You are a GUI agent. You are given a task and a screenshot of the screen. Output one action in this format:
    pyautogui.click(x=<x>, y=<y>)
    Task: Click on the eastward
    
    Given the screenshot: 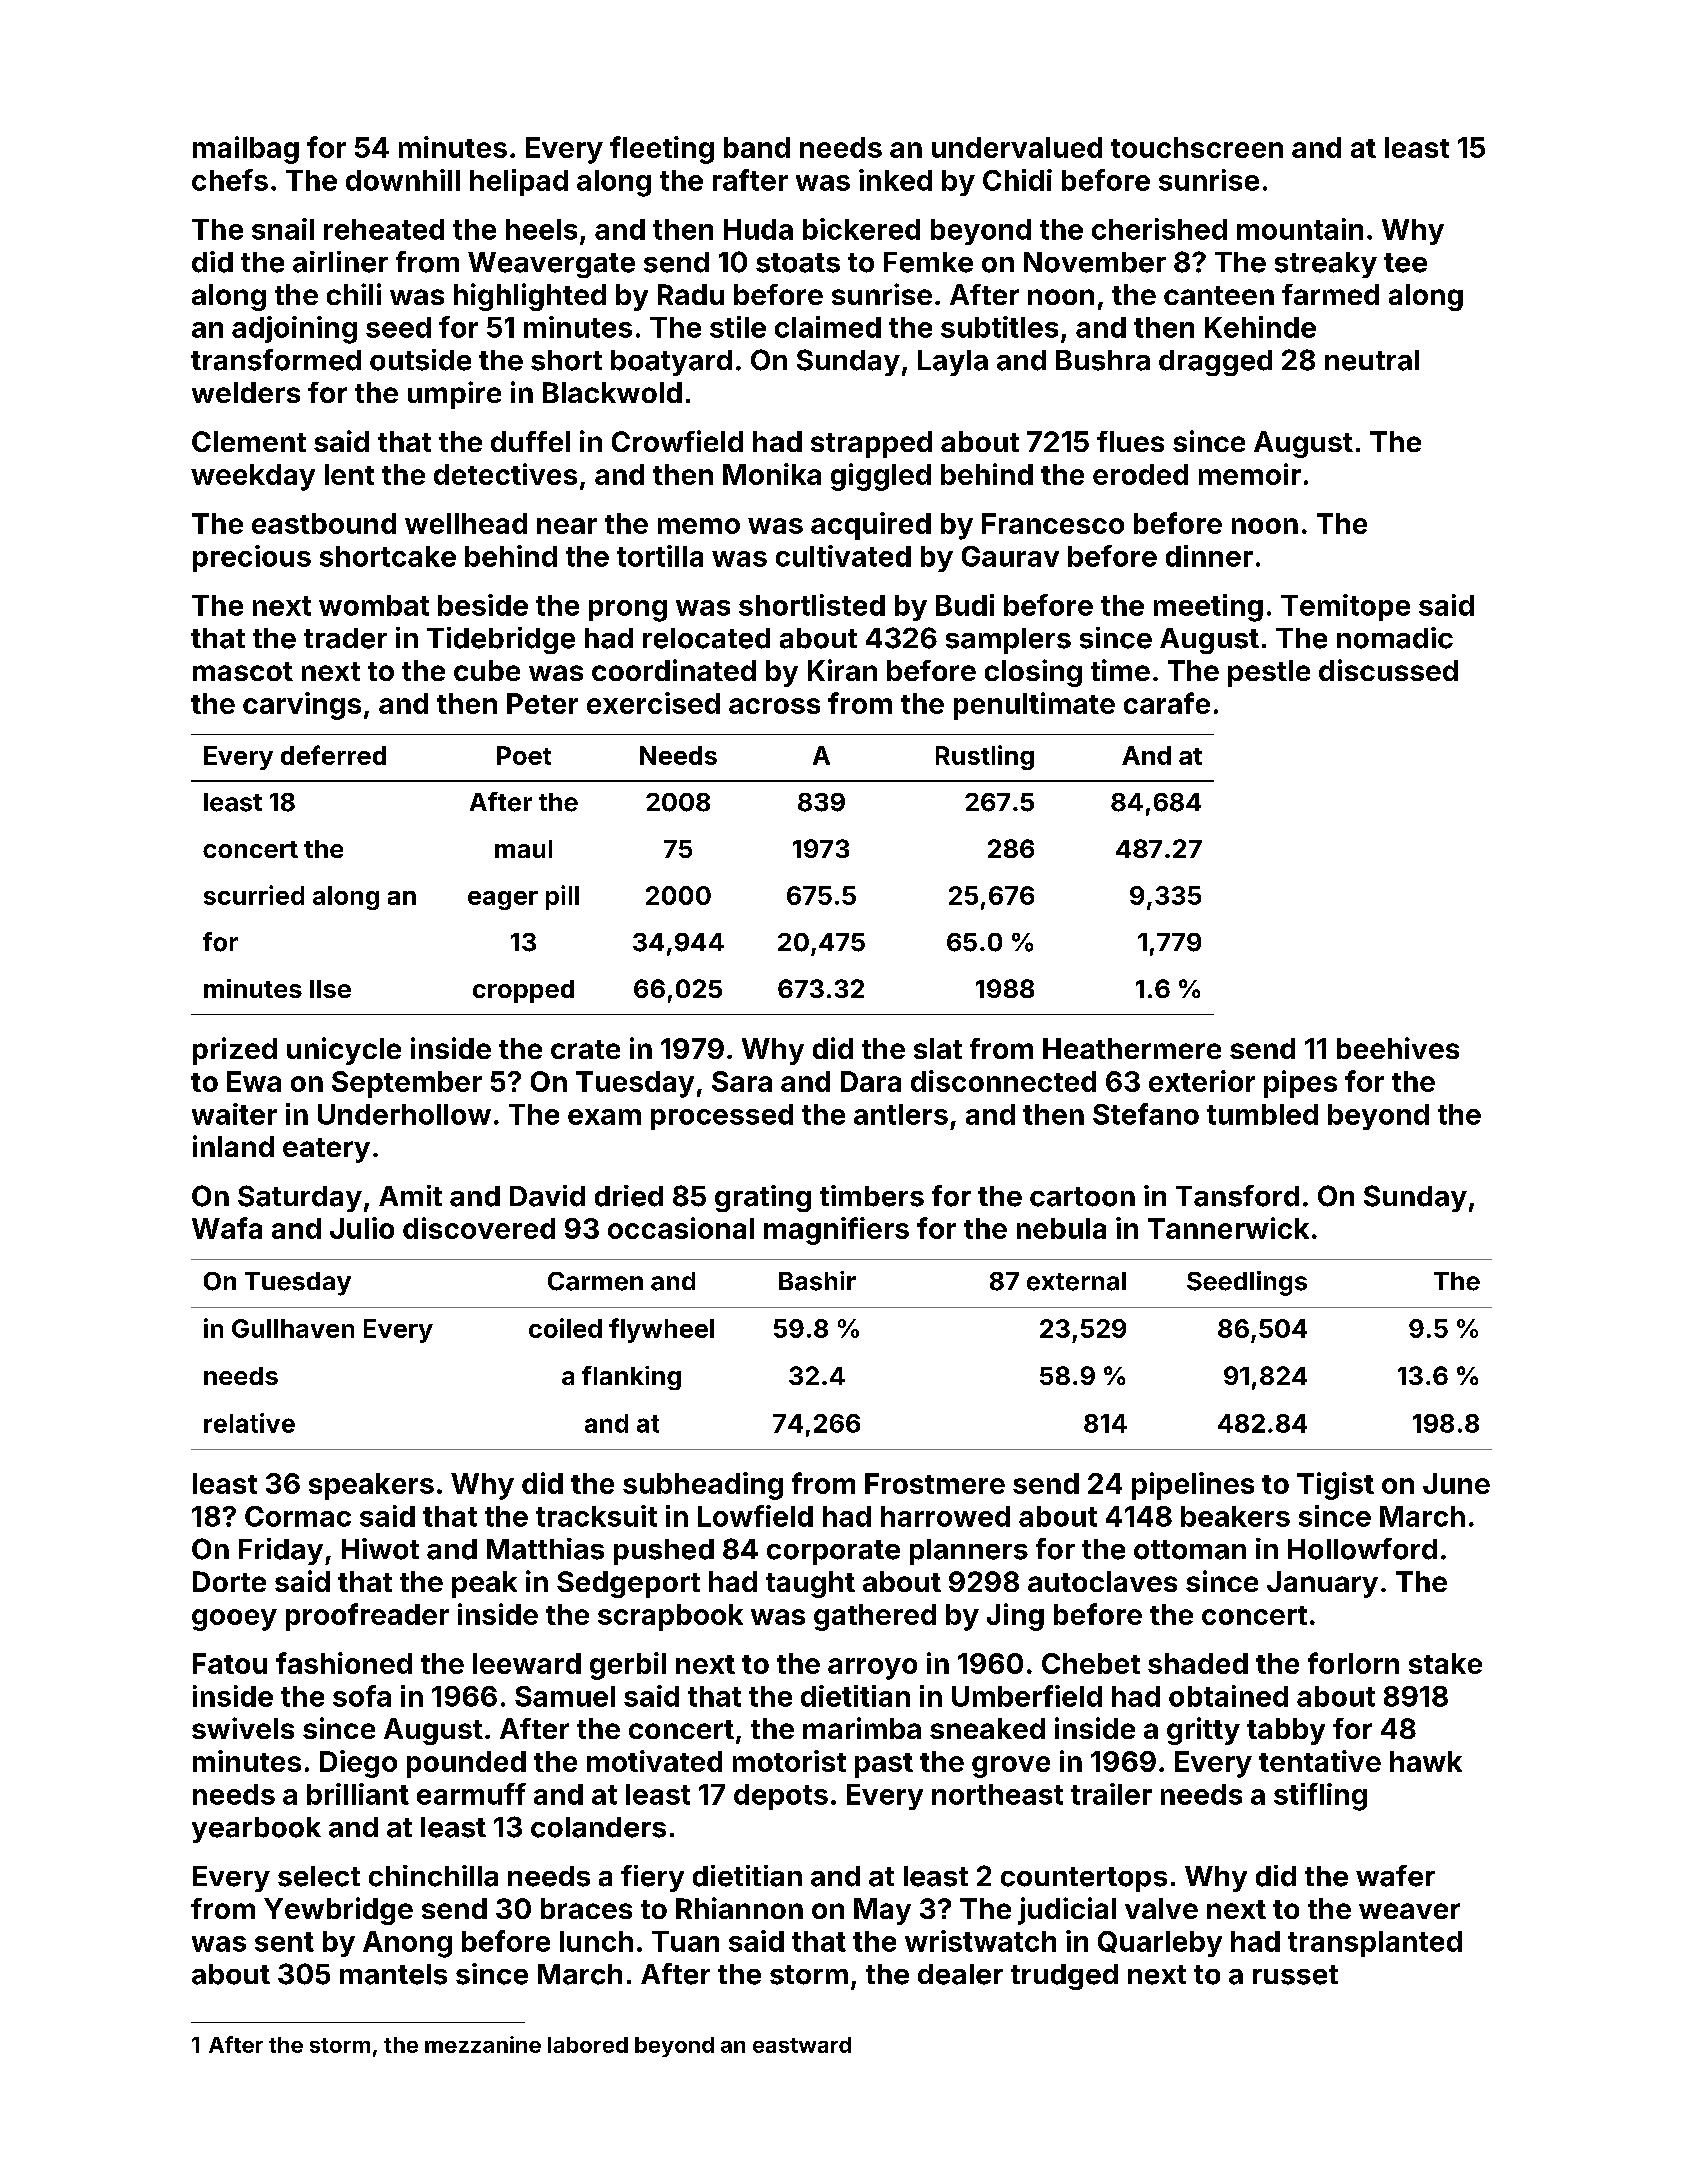 What is the action you would take?
    pyautogui.click(x=802, y=2045)
